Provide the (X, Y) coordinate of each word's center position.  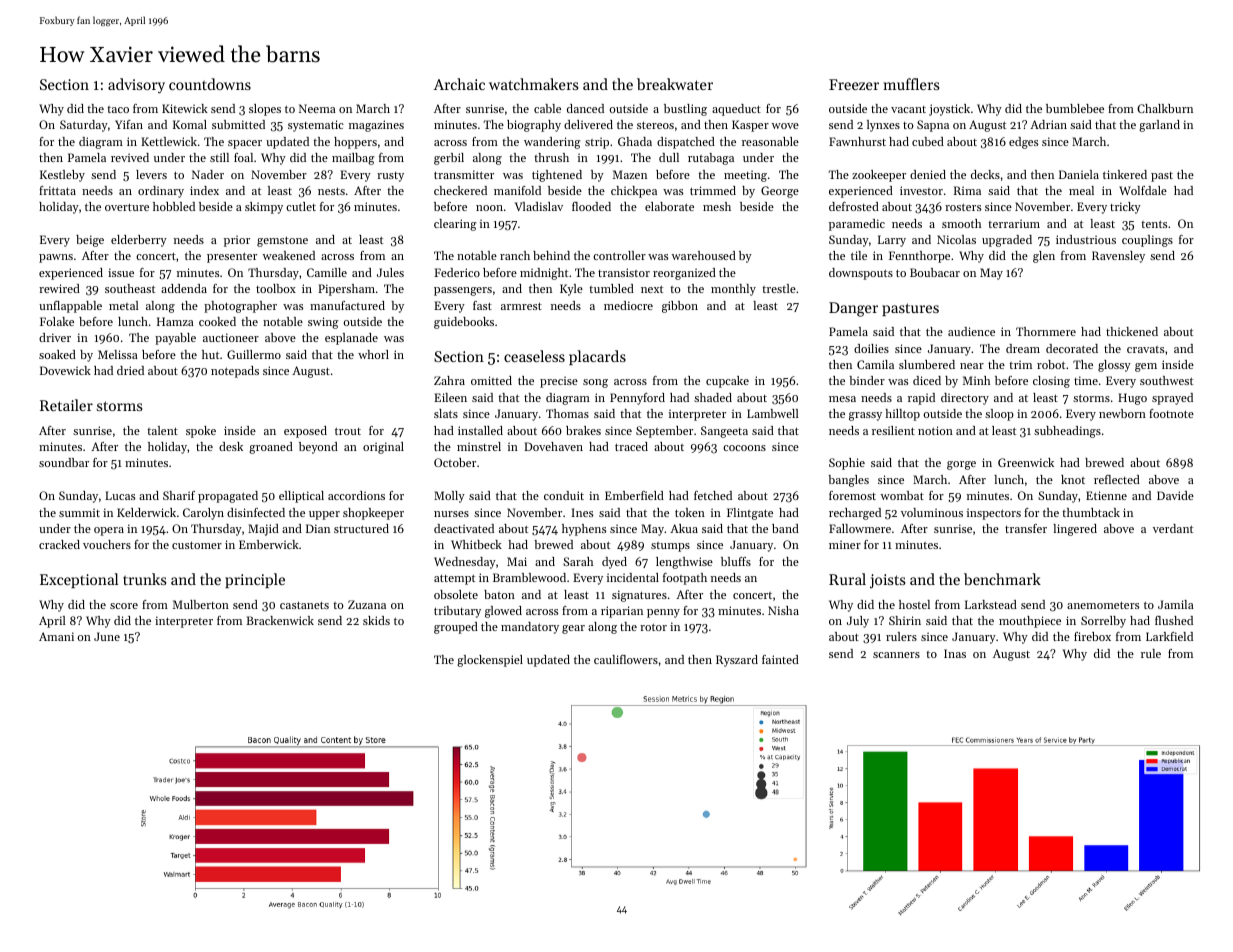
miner (845, 544)
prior (237, 241)
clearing (455, 225)
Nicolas (956, 239)
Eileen (450, 397)
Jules (390, 272)
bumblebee (1075, 108)
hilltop (902, 415)
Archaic (459, 84)
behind (551, 255)
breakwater (675, 84)
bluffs (736, 561)
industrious (1086, 239)
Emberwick (269, 544)
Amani (56, 636)
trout (348, 431)
